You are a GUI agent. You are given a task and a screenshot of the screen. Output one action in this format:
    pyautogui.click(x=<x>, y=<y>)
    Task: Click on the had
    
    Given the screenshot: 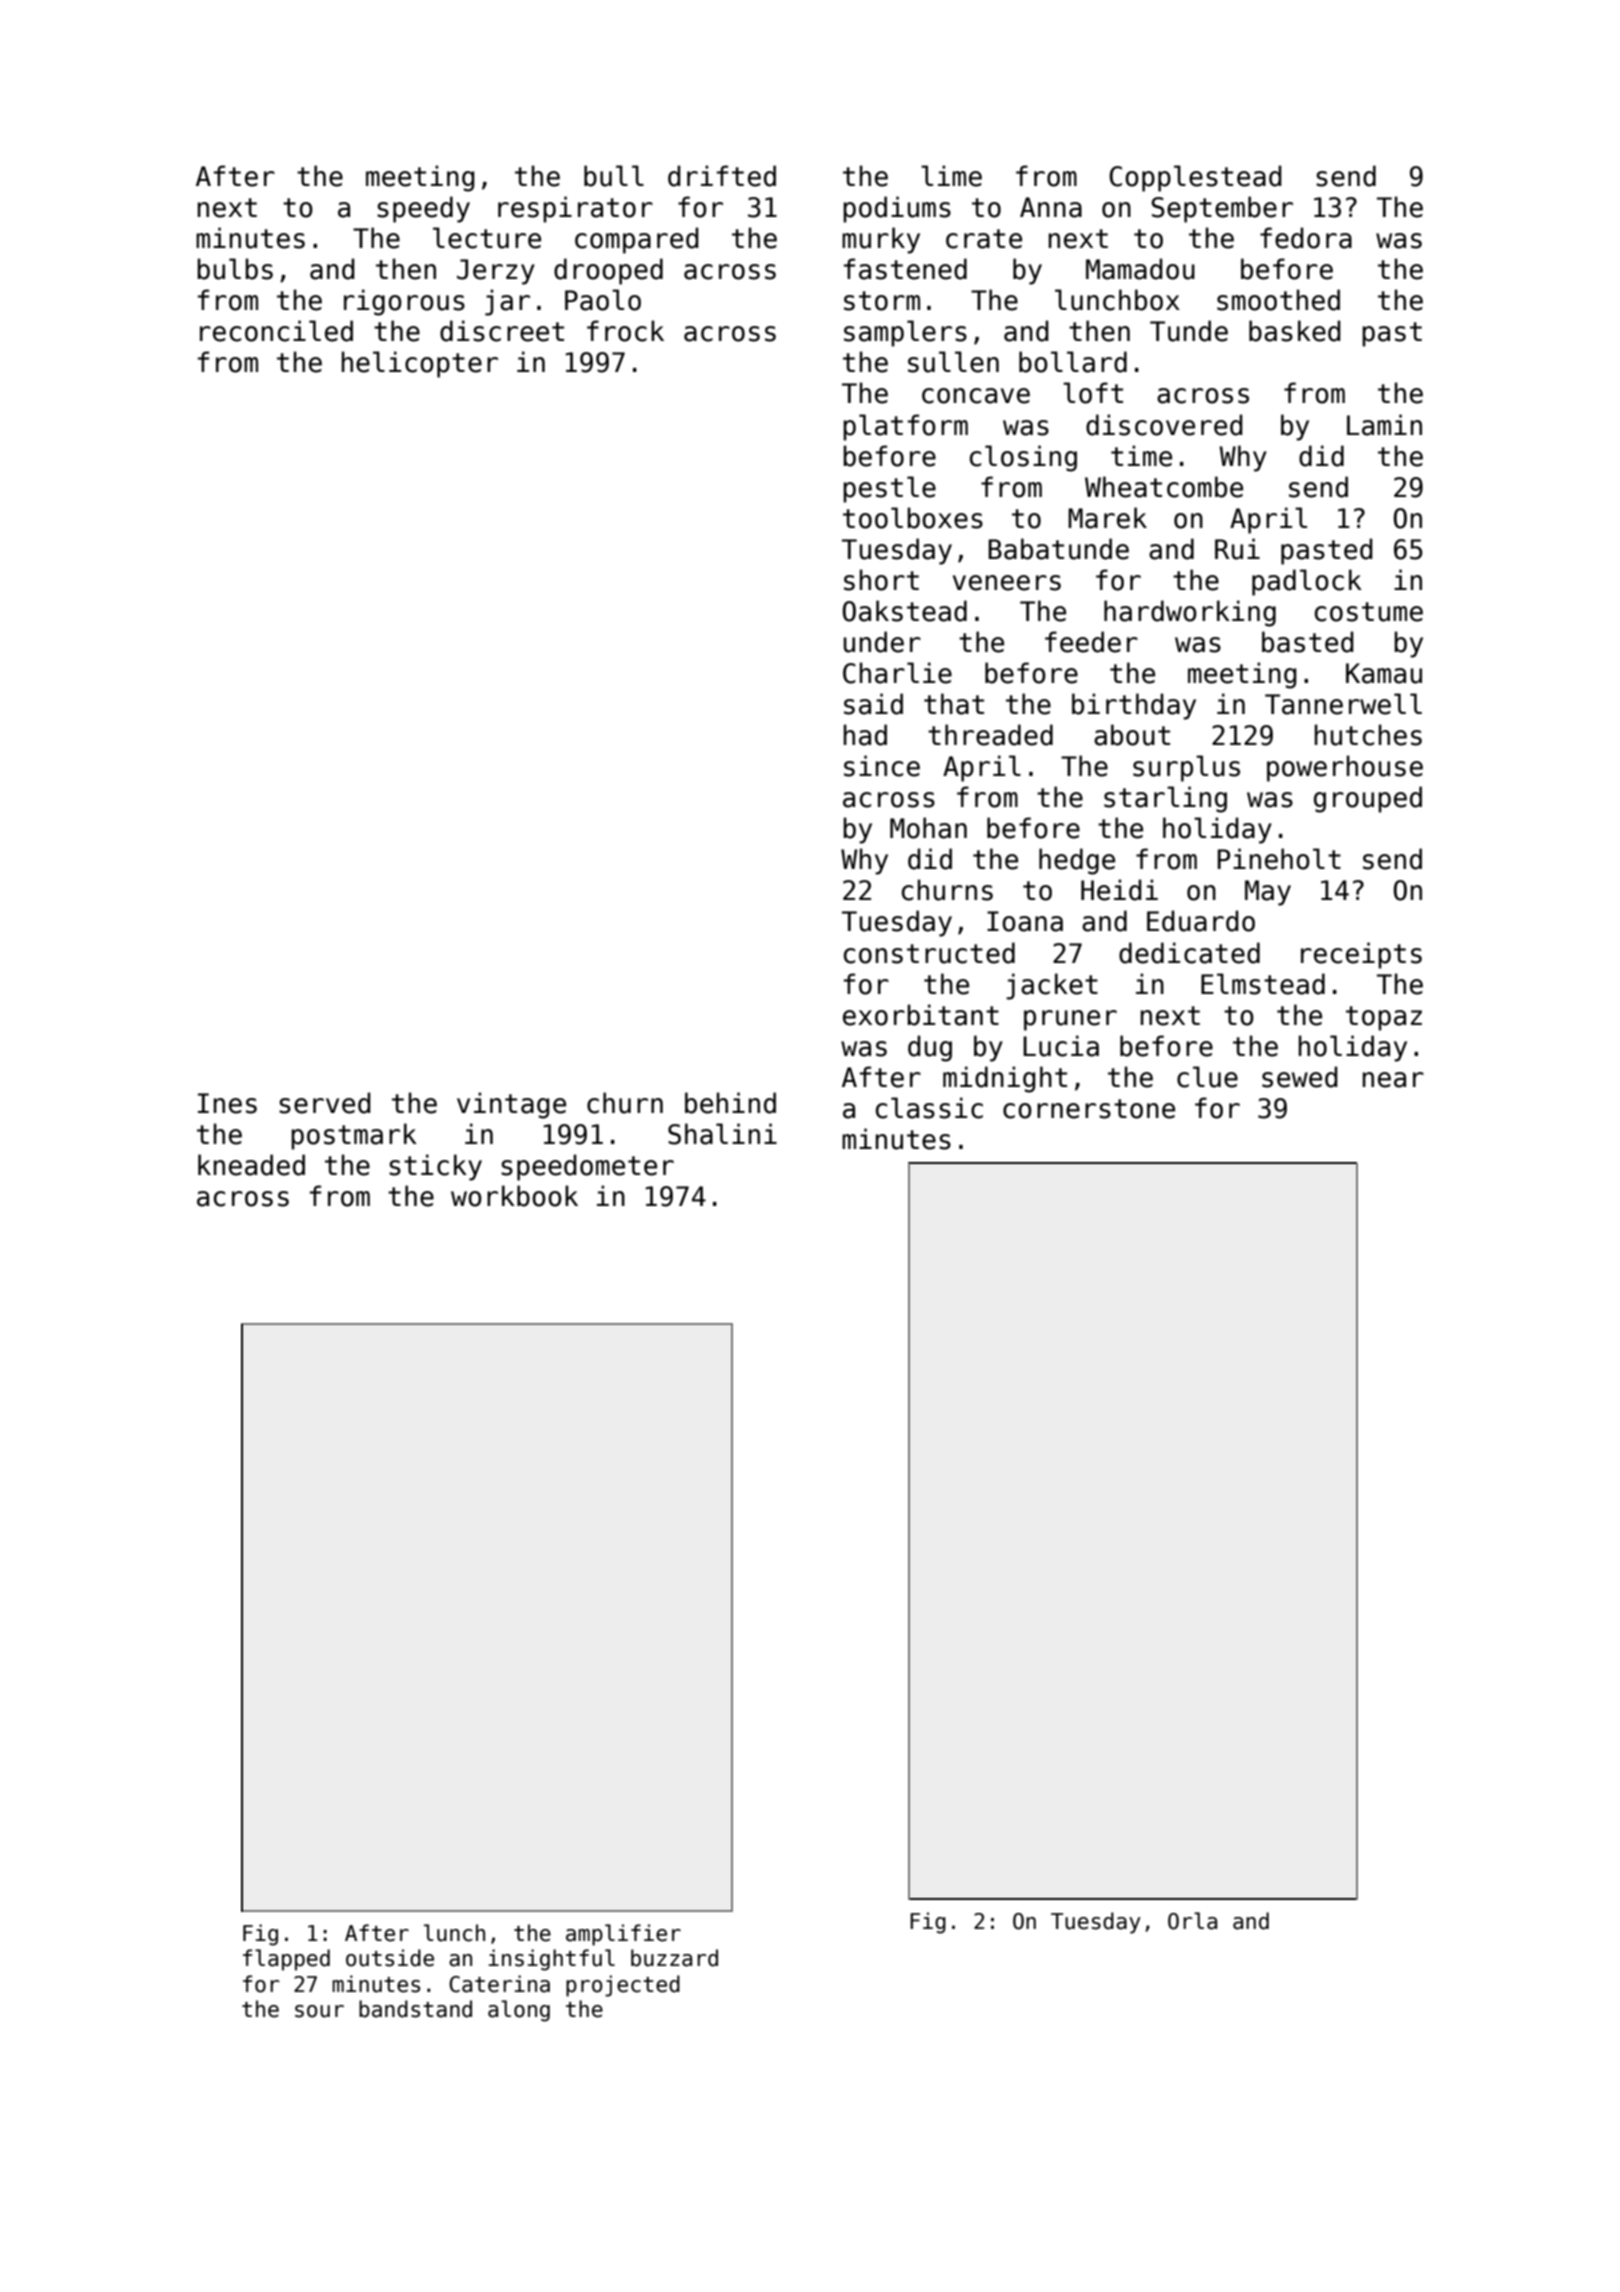 What is the action you would take?
    pyautogui.click(x=865, y=735)
